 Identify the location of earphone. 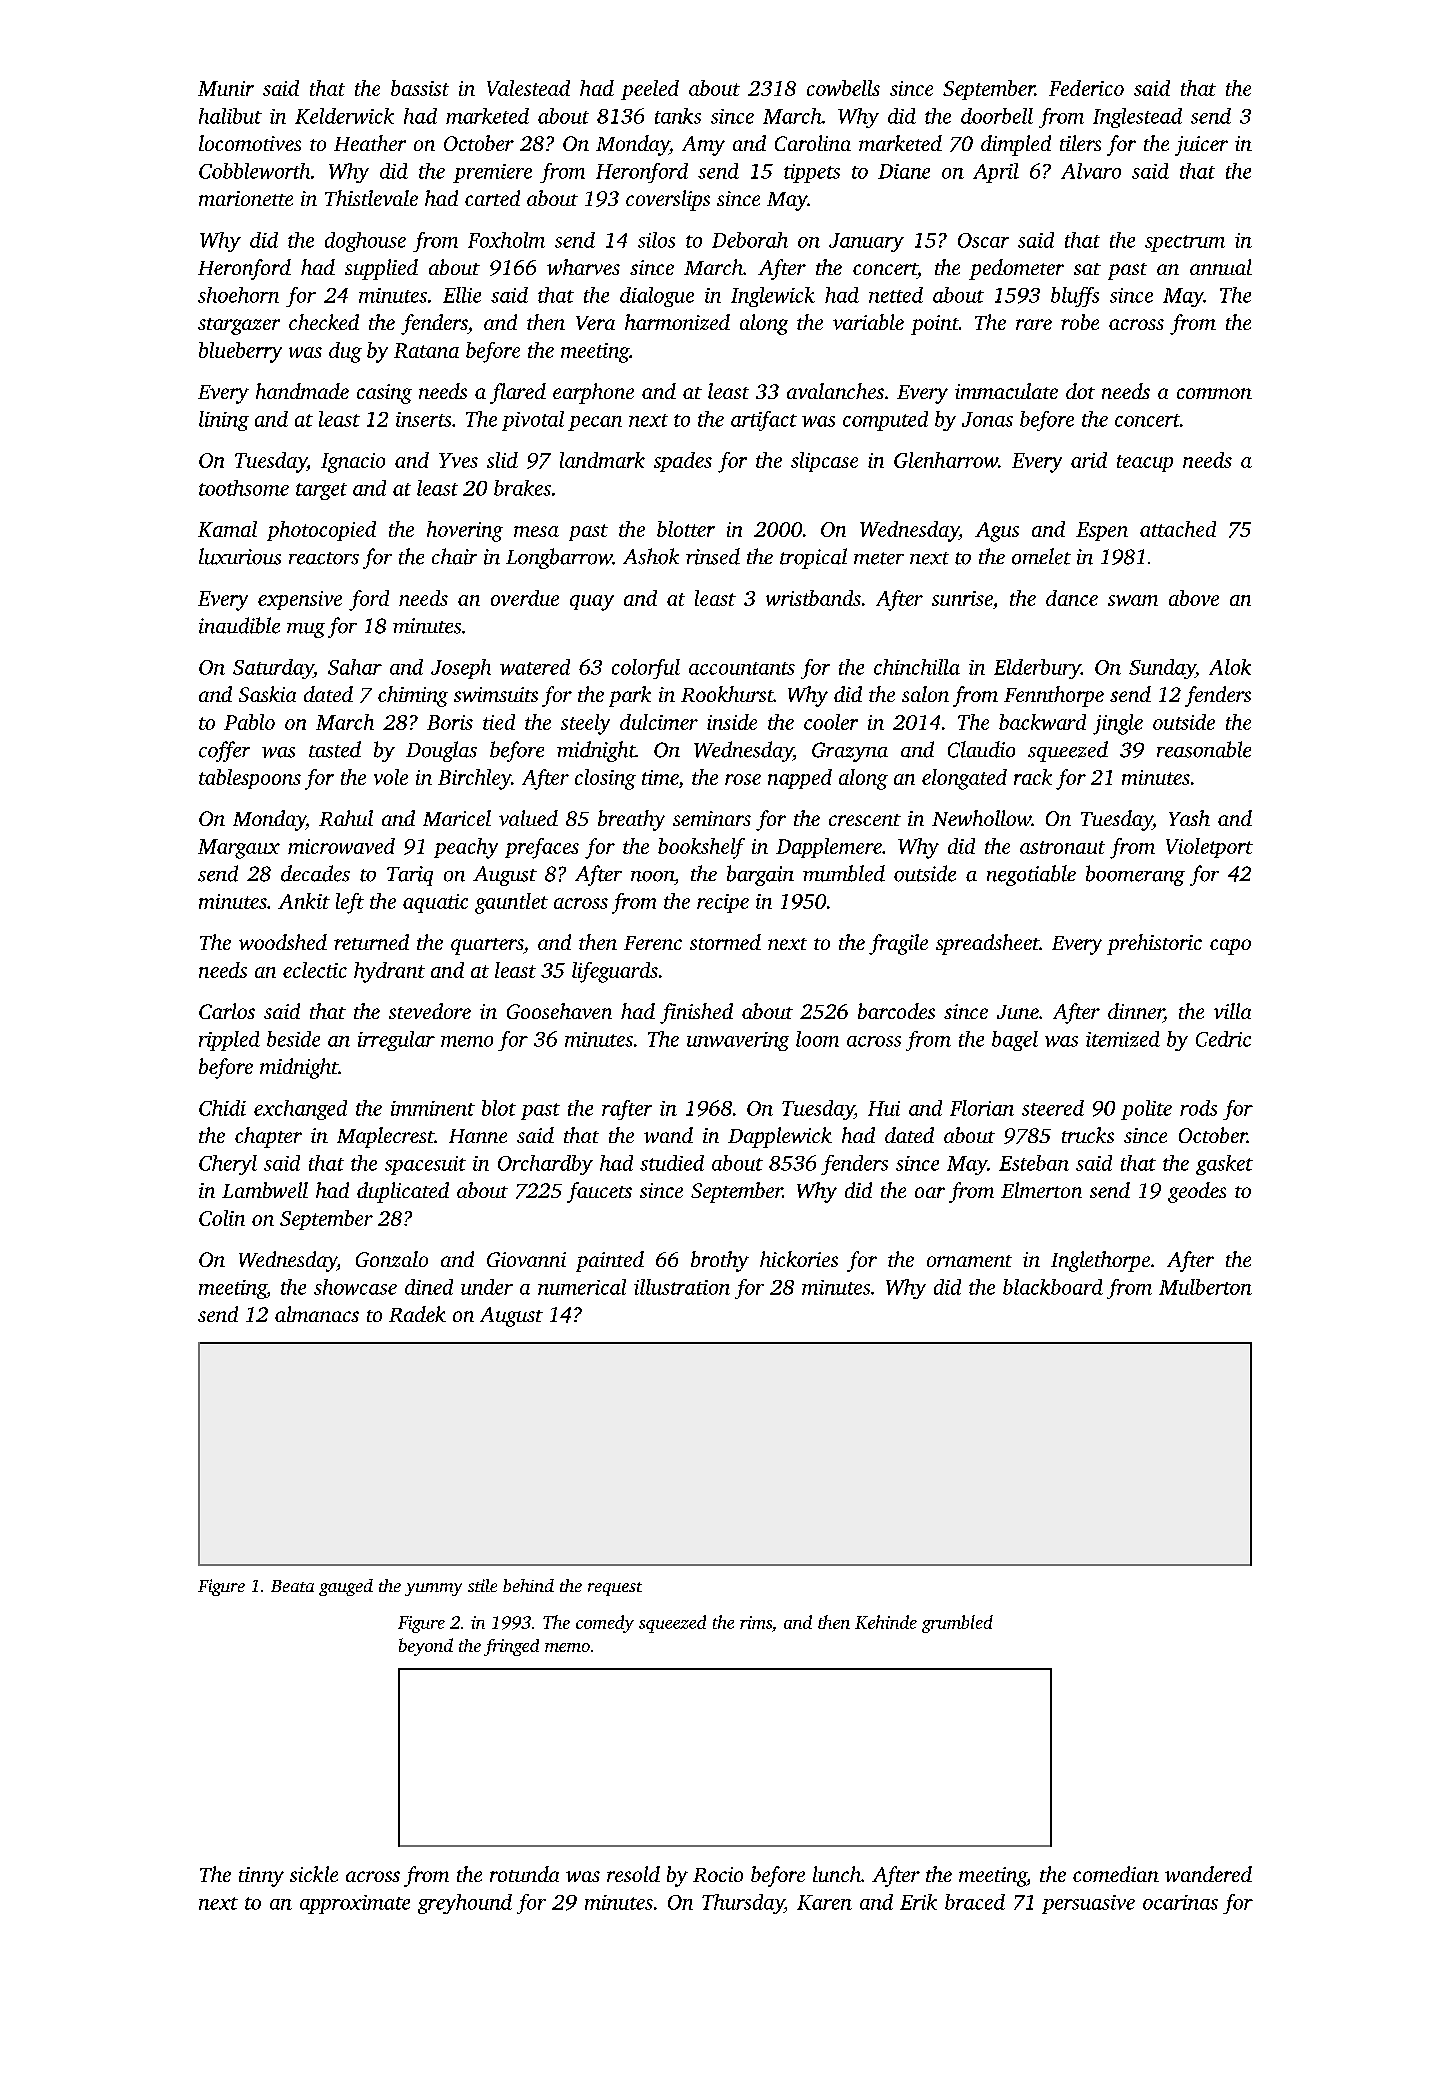
(593, 393).
